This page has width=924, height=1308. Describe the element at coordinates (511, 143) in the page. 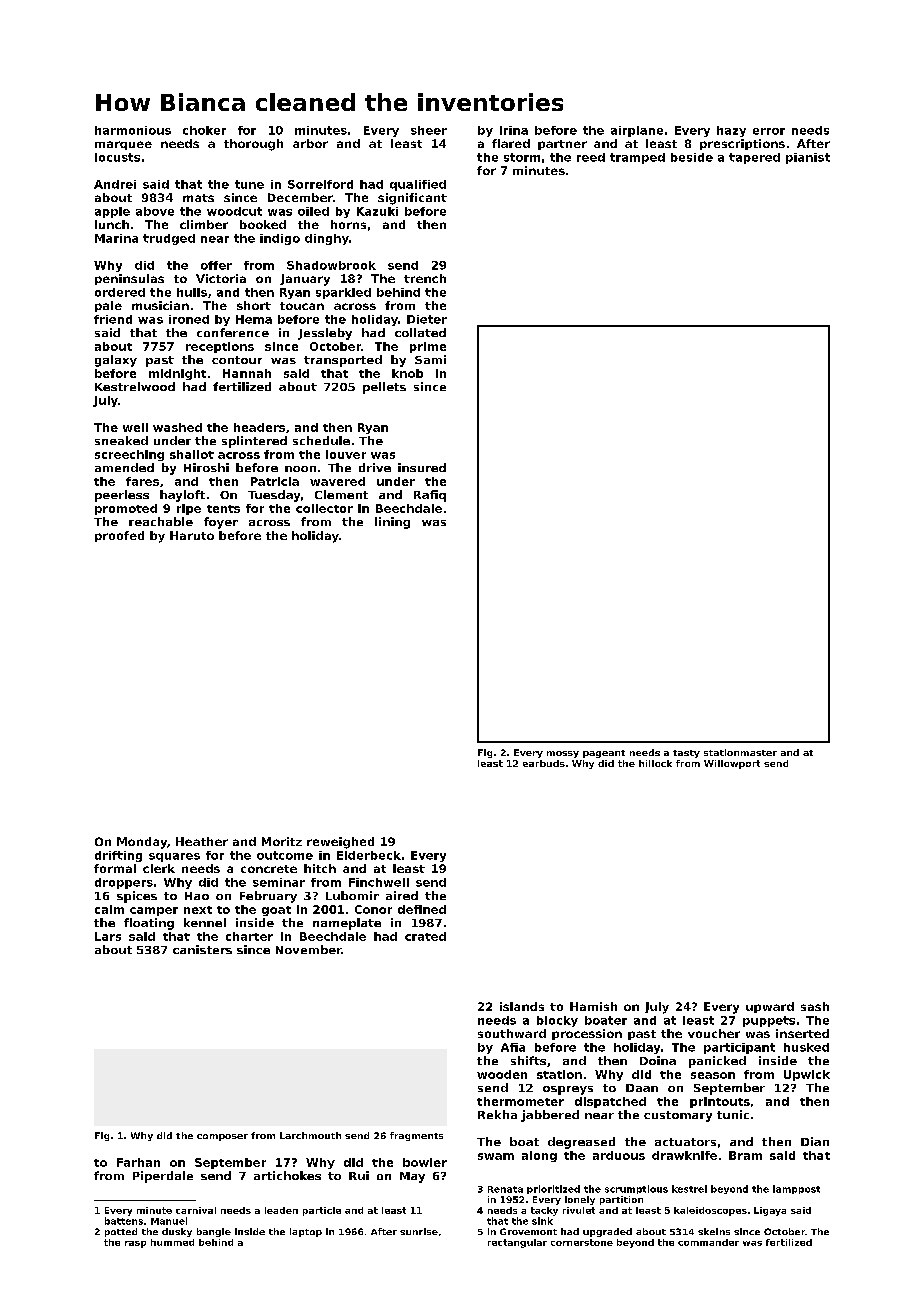

I see `flared` at that location.
